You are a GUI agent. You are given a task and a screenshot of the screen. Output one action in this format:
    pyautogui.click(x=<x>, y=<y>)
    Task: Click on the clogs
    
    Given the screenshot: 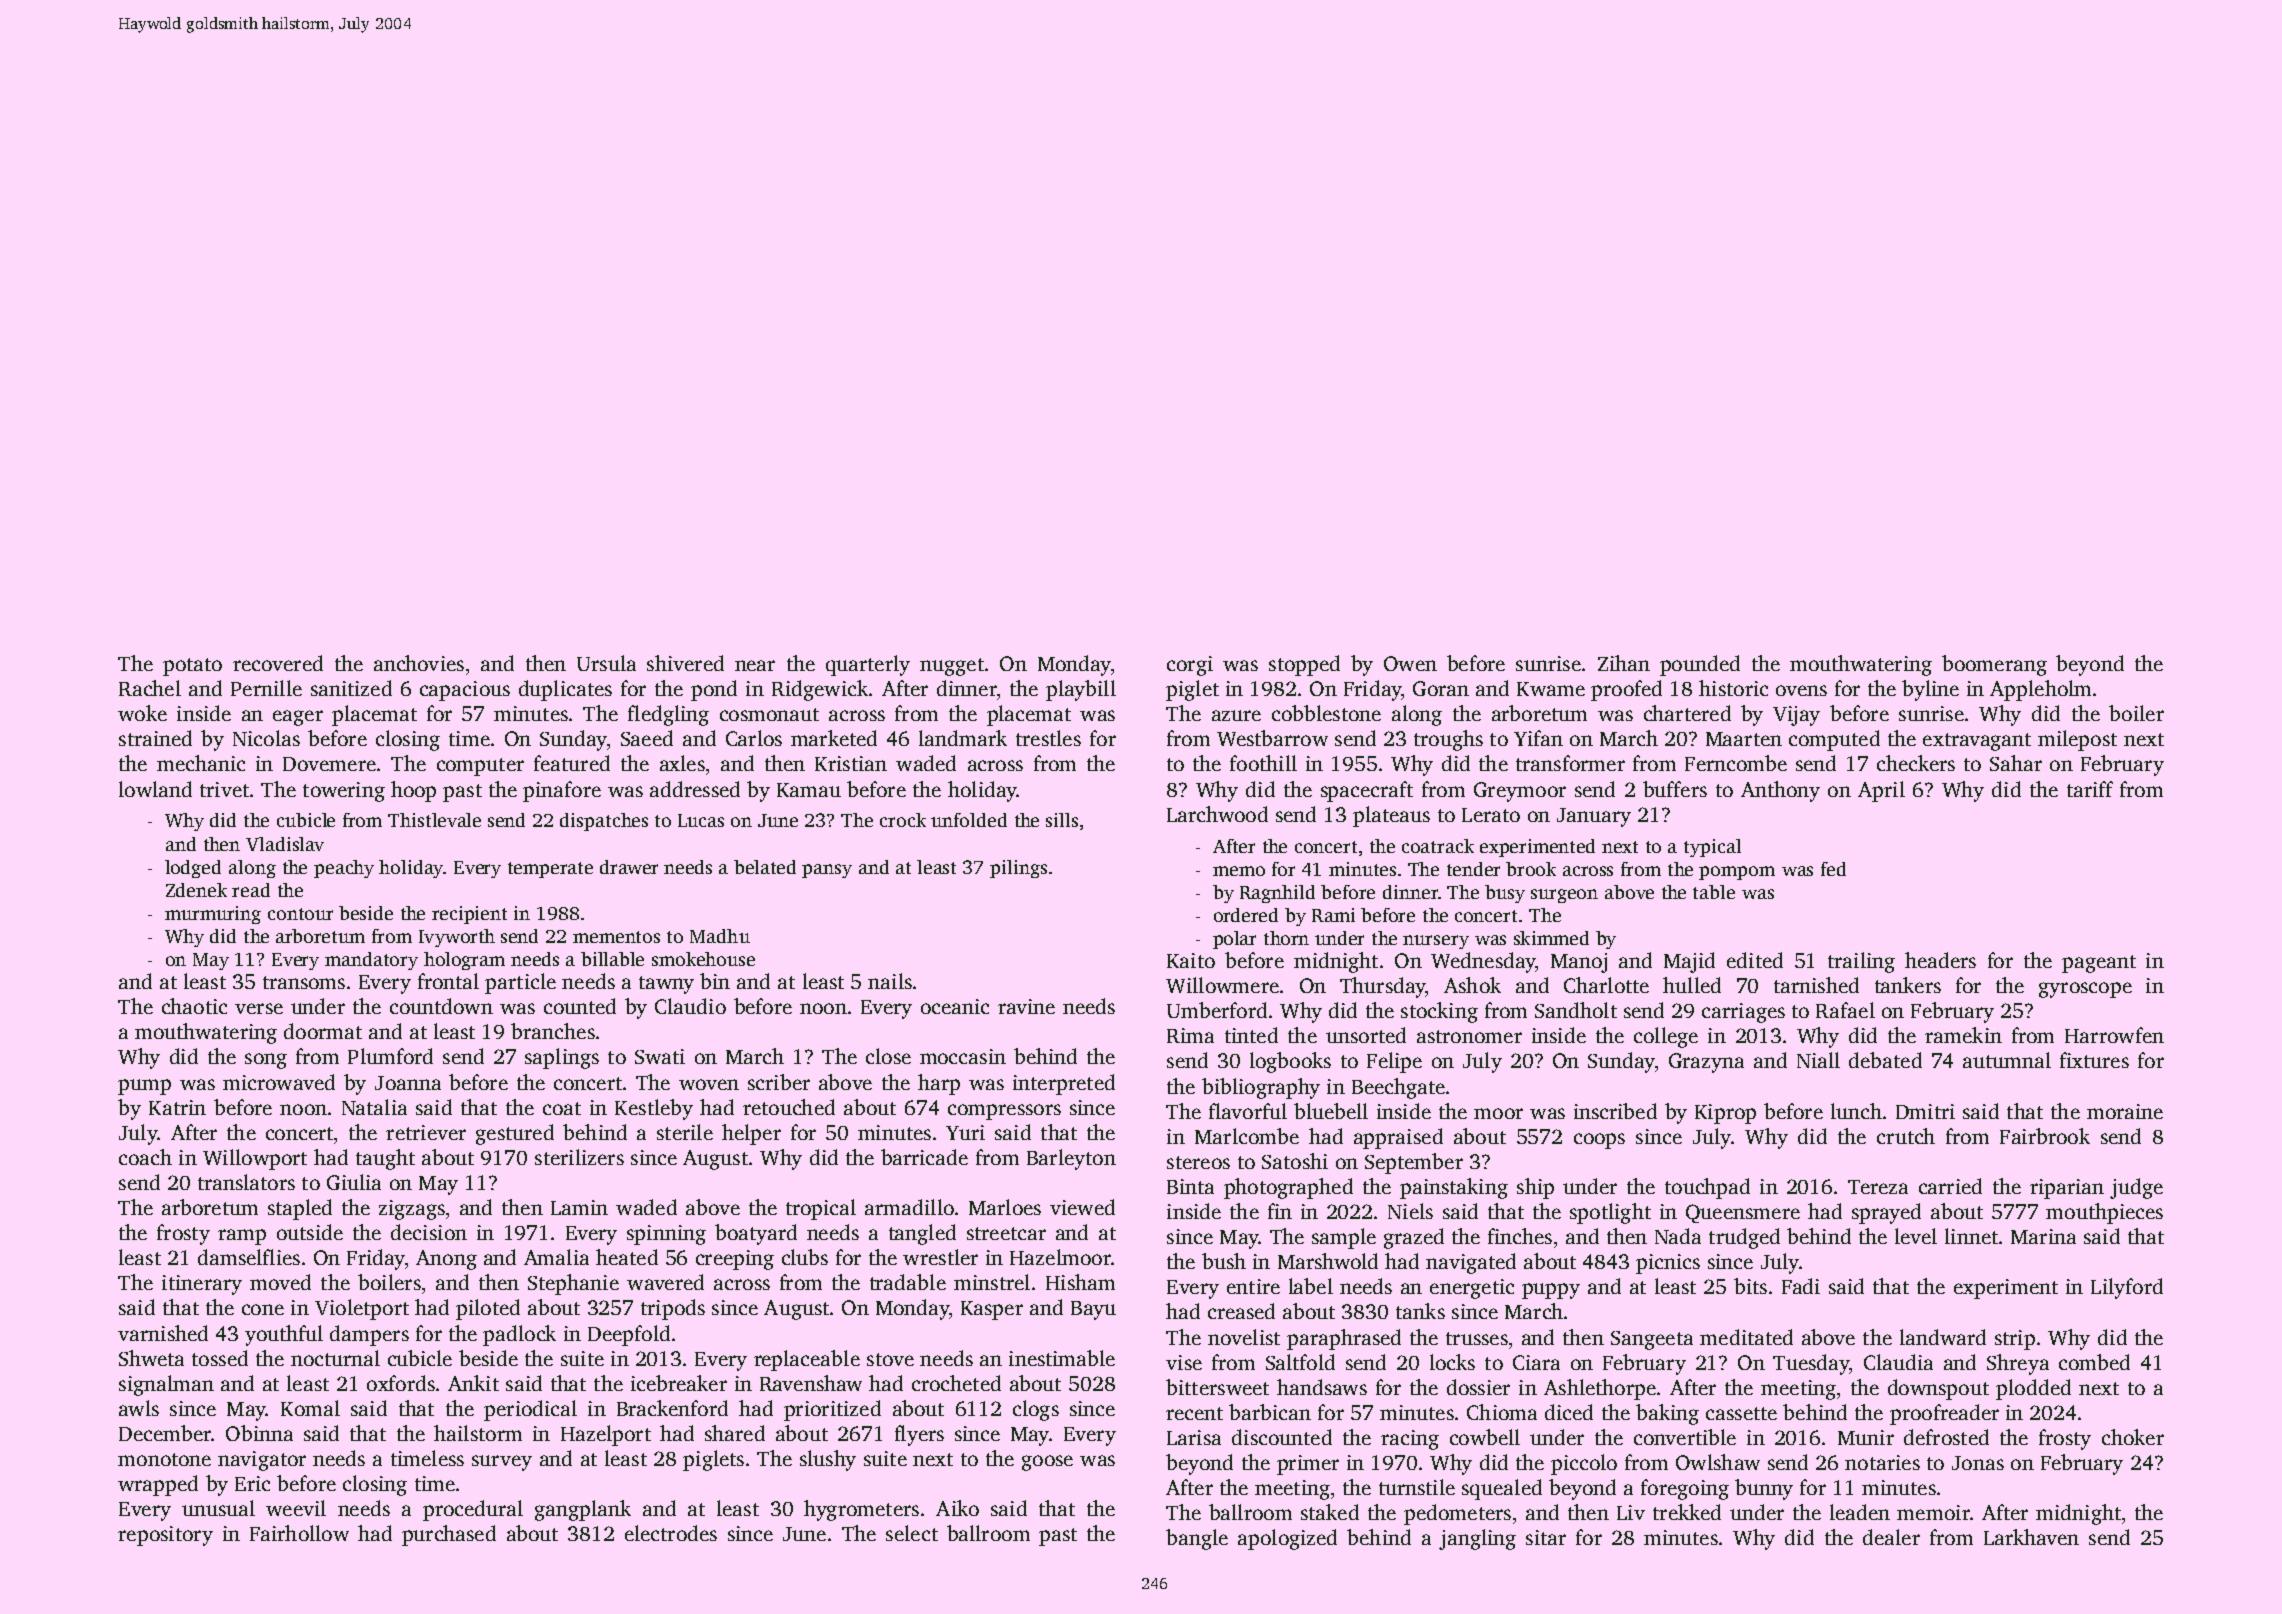 What is the action you would take?
    pyautogui.click(x=1036, y=1410)
